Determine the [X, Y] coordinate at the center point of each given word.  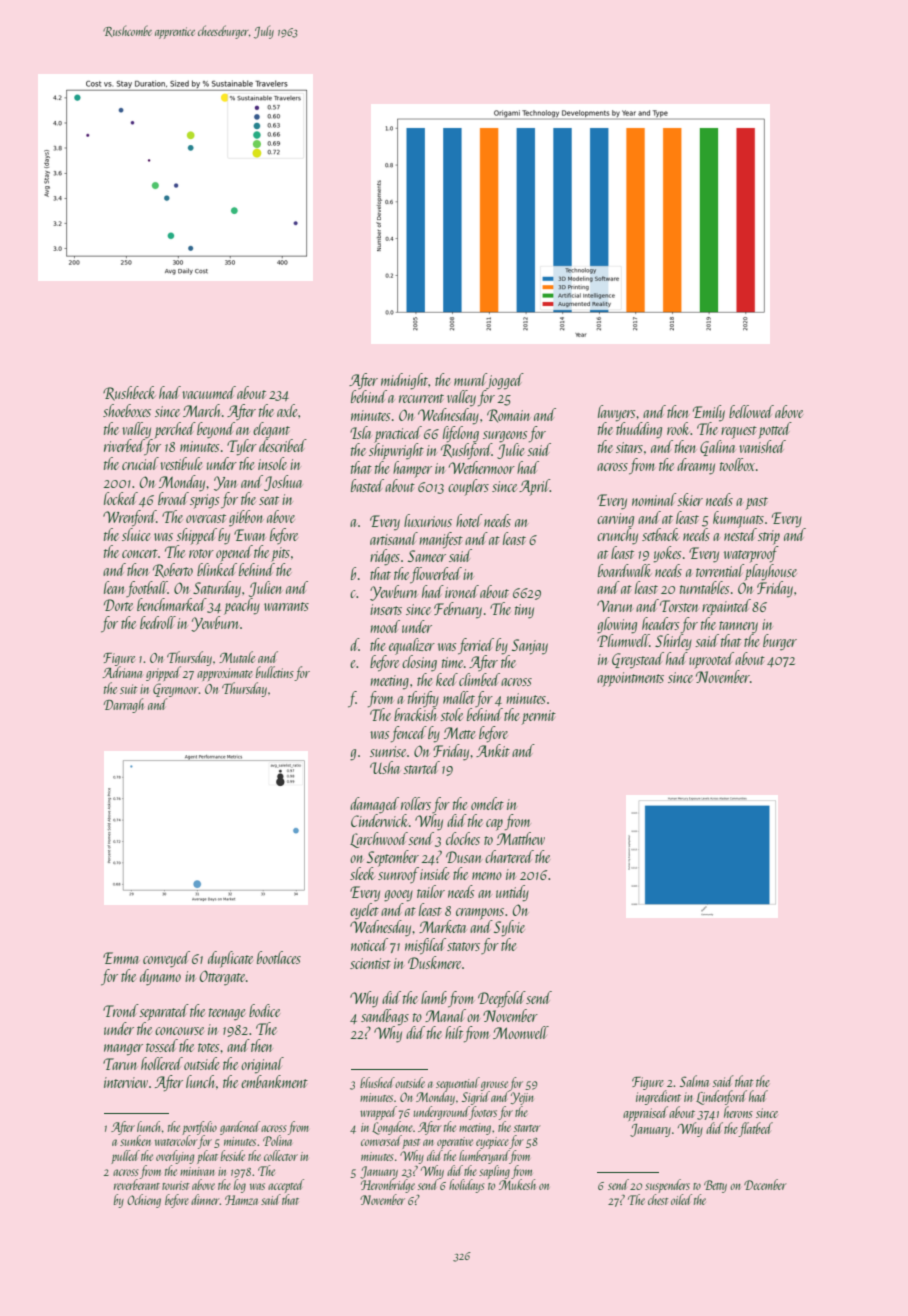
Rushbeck [129, 393]
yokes [667, 554]
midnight [404, 381]
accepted [286, 1186]
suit [128, 689]
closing [419, 663]
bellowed [751, 411]
